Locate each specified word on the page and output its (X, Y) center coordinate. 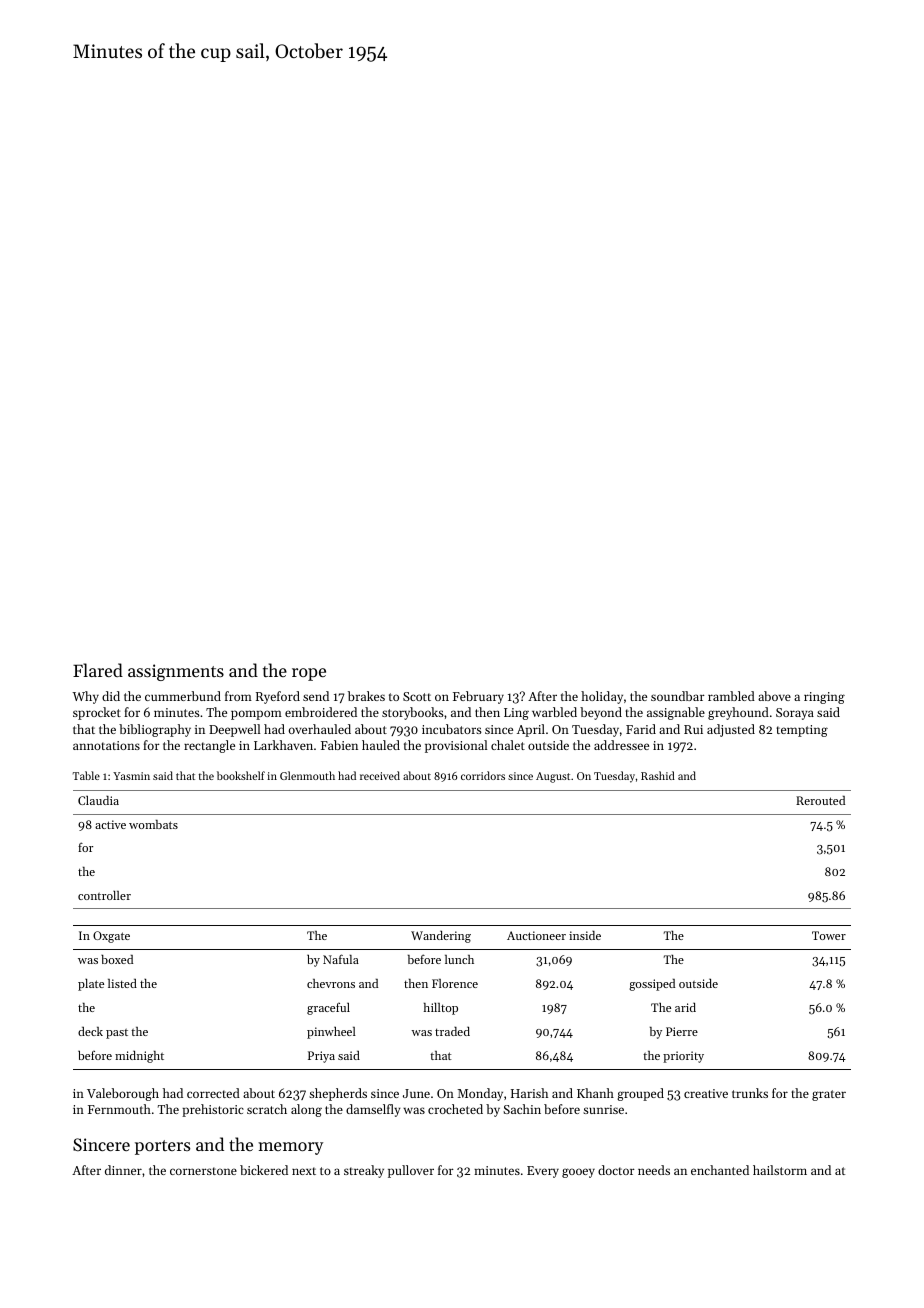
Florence (455, 983)
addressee (621, 745)
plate (91, 984)
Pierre (682, 1031)
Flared (98, 670)
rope (309, 674)
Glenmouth (307, 775)
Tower (829, 935)
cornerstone (203, 1171)
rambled (731, 696)
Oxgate (111, 937)
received (380, 775)
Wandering (441, 936)
